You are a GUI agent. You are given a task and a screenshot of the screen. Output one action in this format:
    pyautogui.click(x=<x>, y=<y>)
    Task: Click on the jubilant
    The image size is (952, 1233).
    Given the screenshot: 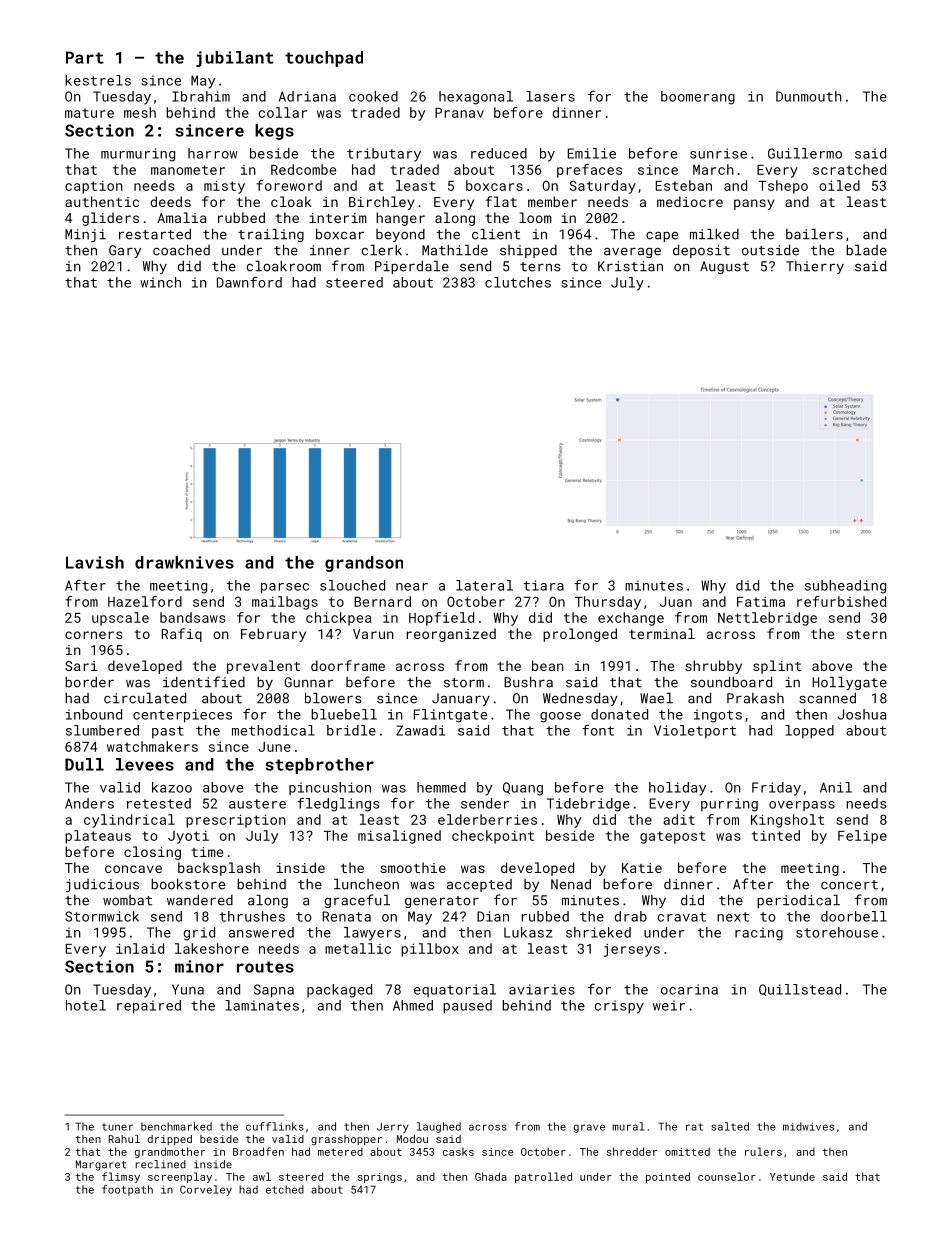 What is the action you would take?
    pyautogui.click(x=235, y=59)
